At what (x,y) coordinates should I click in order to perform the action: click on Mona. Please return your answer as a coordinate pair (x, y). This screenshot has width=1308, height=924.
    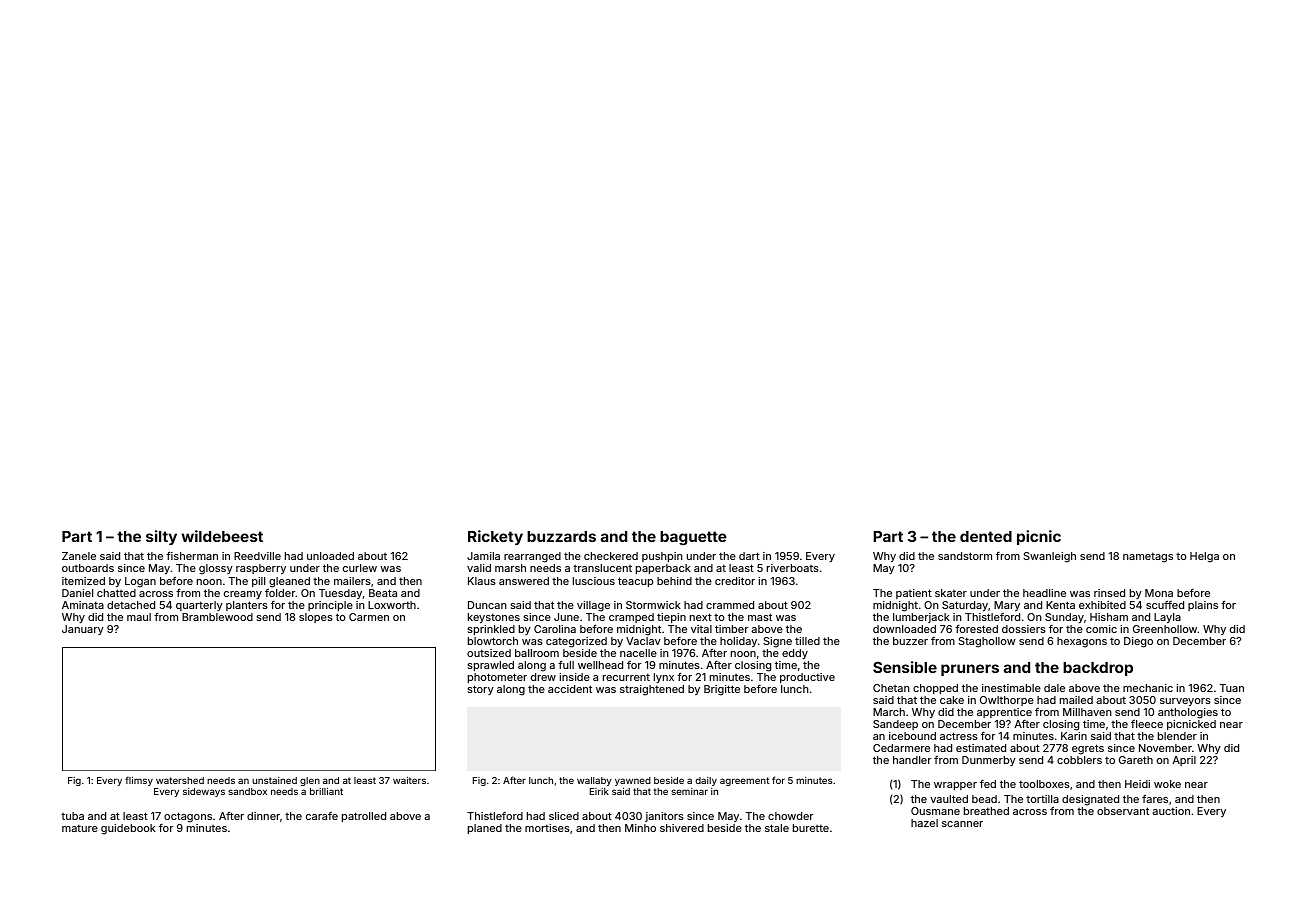
    Looking at the image, I should click on (1159, 593).
